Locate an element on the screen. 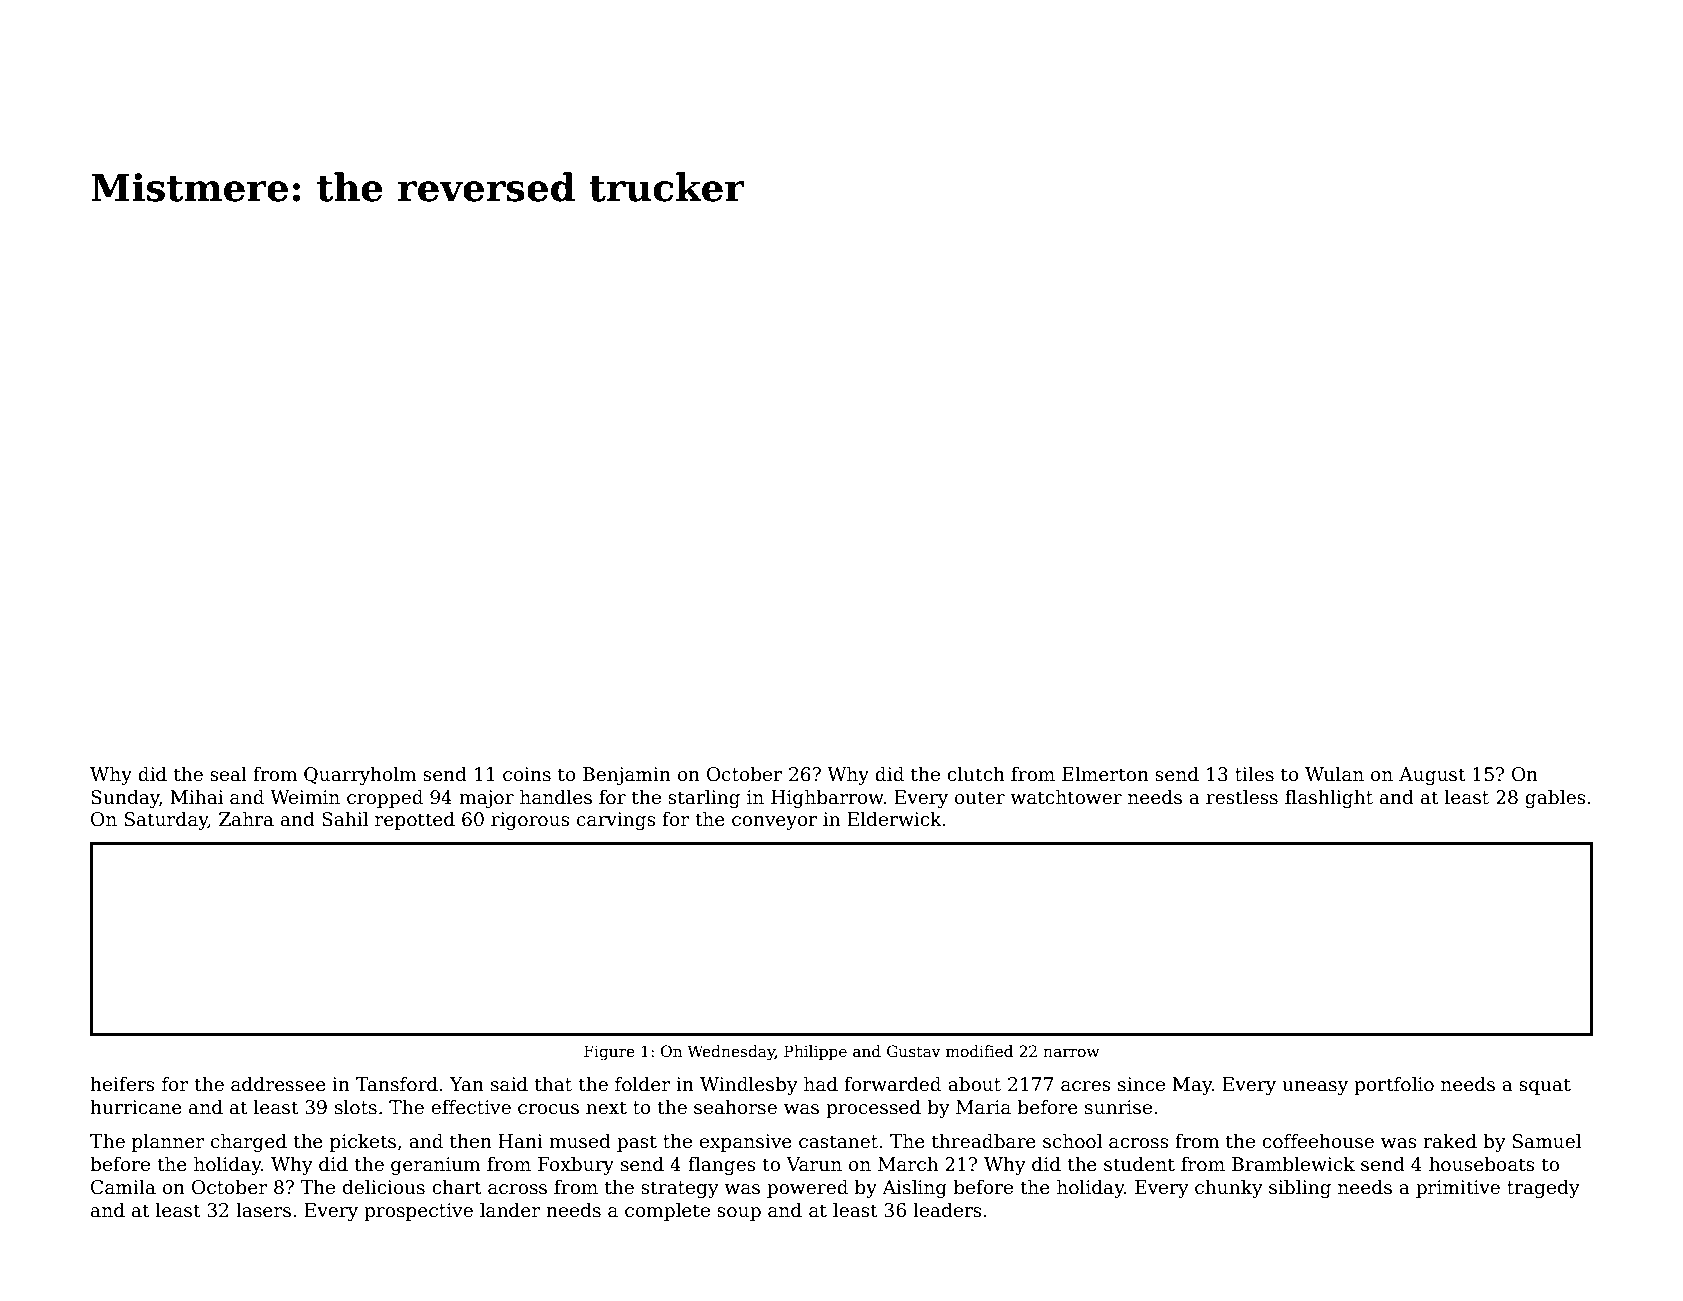 The image size is (1683, 1301). Camila is located at coordinates (123, 1187).
